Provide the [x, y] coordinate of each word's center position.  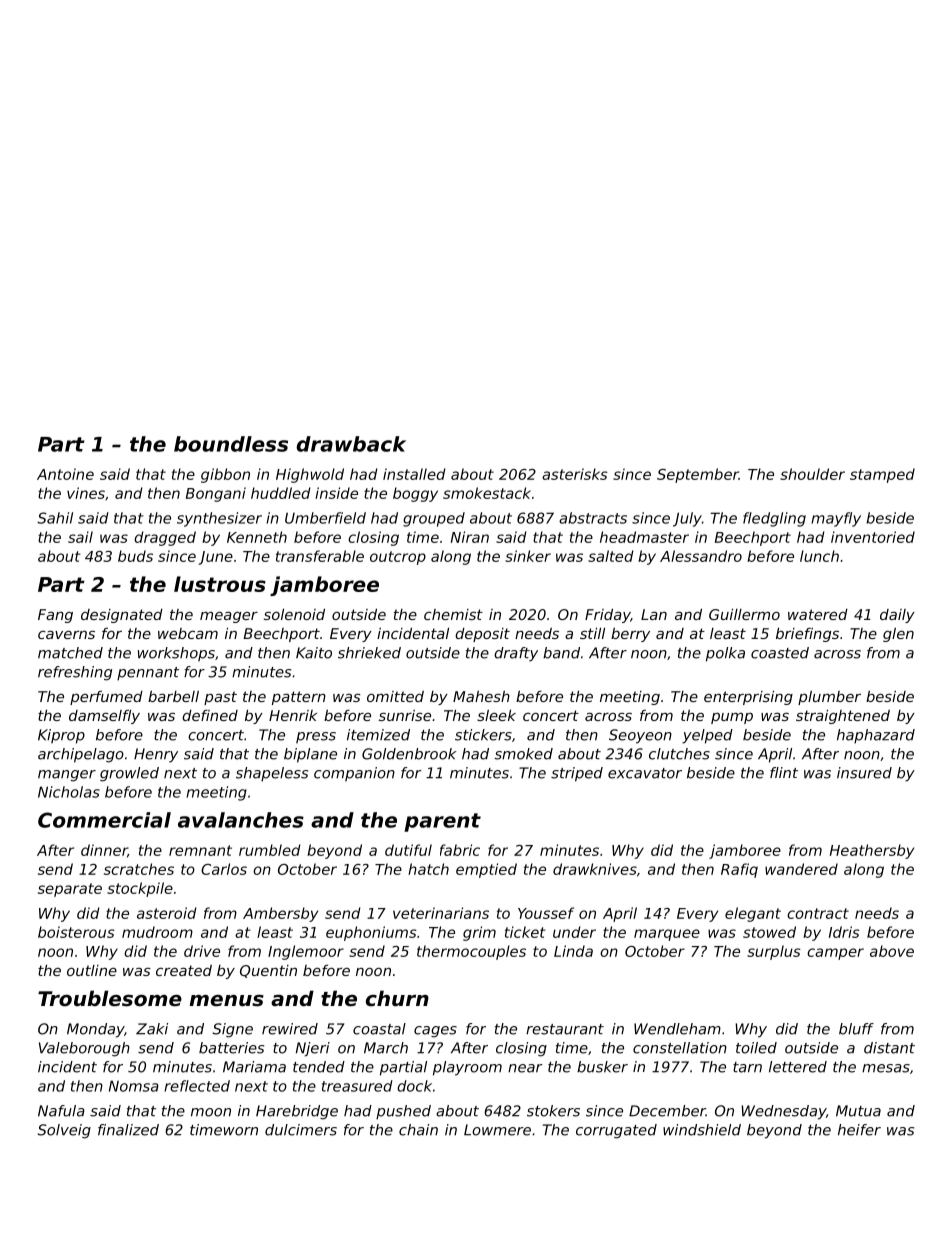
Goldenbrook [409, 754]
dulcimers [301, 1130]
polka [725, 654]
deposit [482, 635]
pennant [148, 674]
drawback [351, 444]
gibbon [225, 475]
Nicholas [69, 792]
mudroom [157, 932]
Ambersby [280, 914]
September [698, 475]
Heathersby [872, 851]
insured [864, 773]
